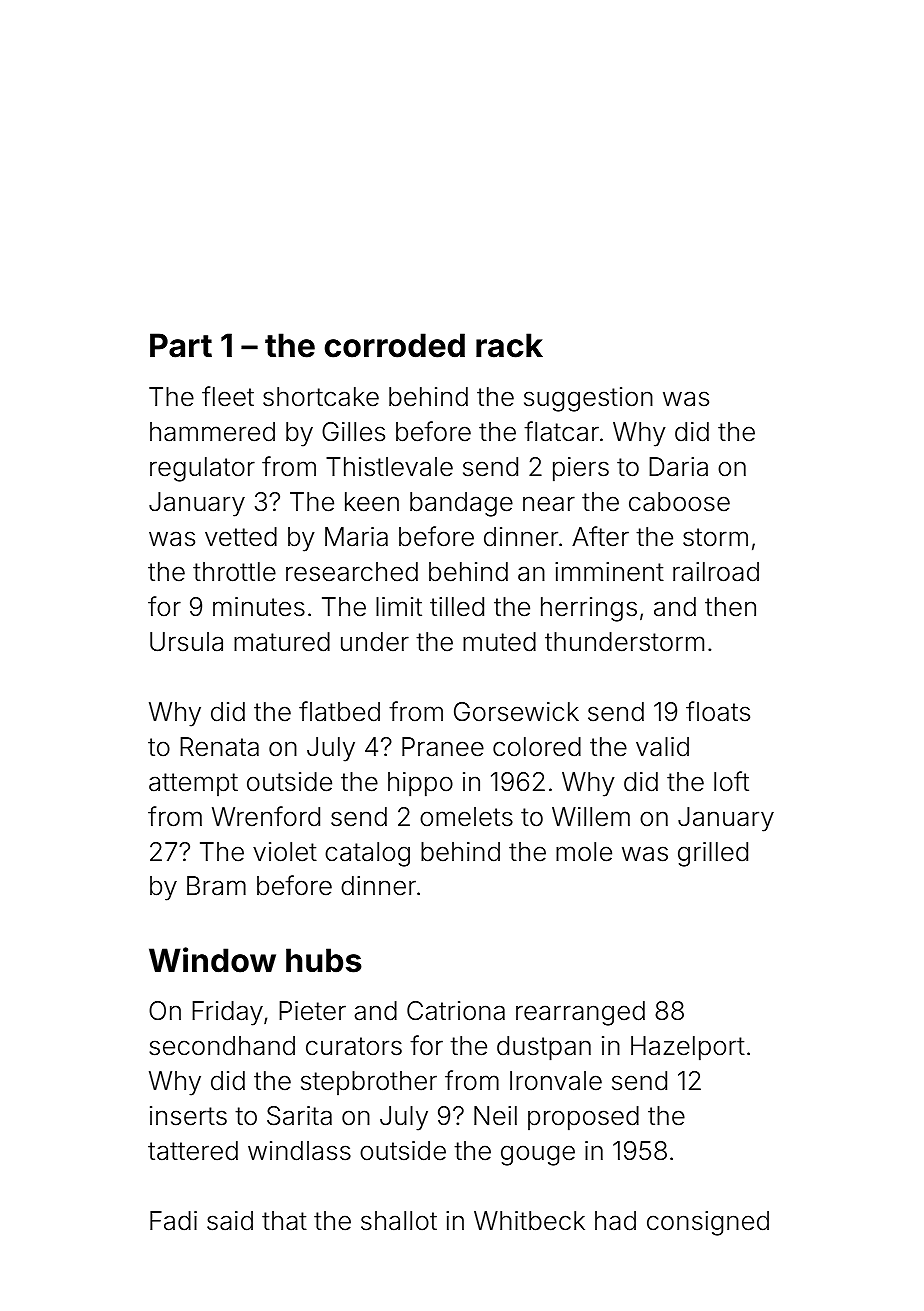 This screenshot has width=924, height=1311. Describe the element at coordinates (600, 536) in the screenshot. I see `After` at that location.
